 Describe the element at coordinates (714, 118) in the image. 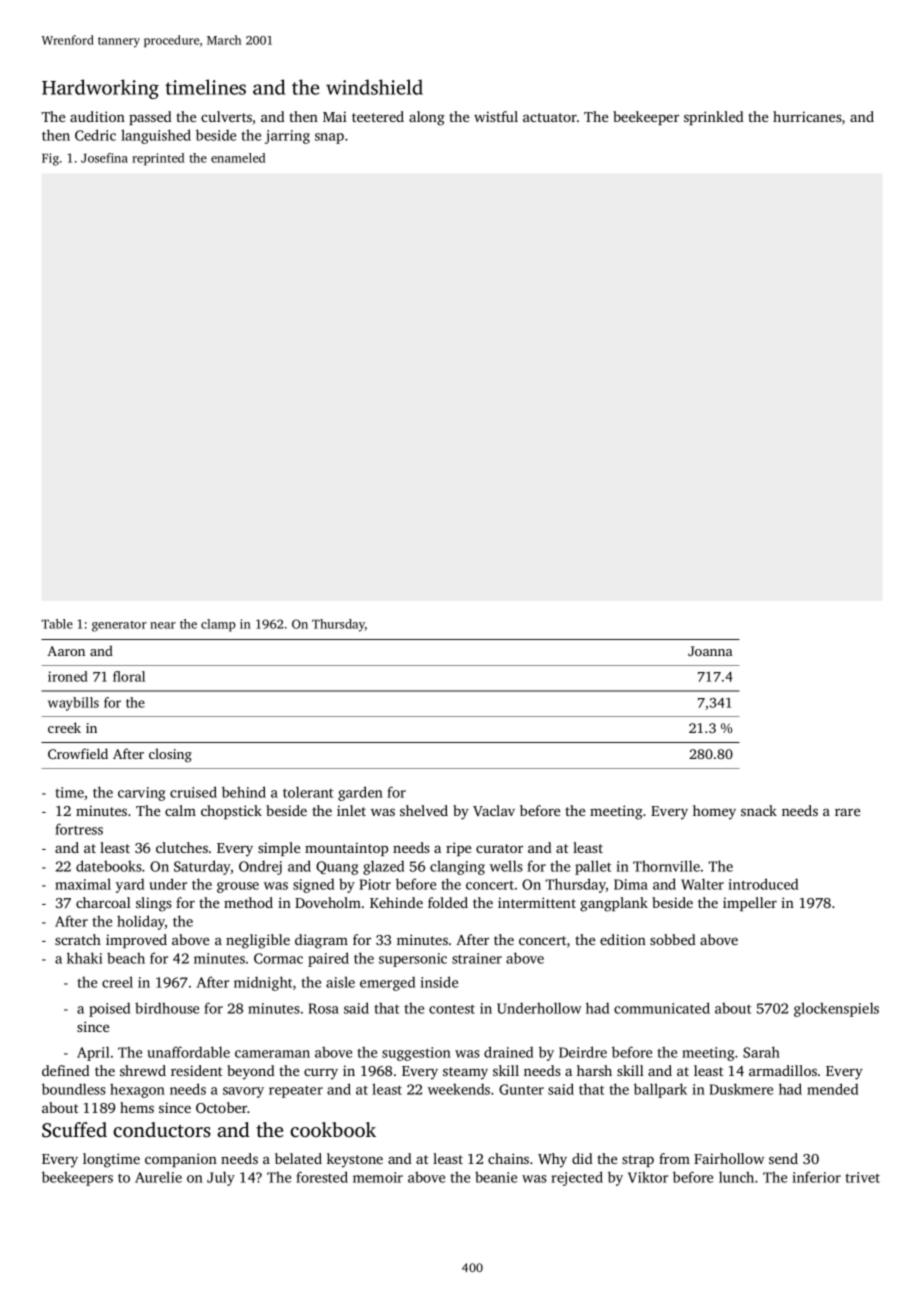

I see `sprinkled` at that location.
